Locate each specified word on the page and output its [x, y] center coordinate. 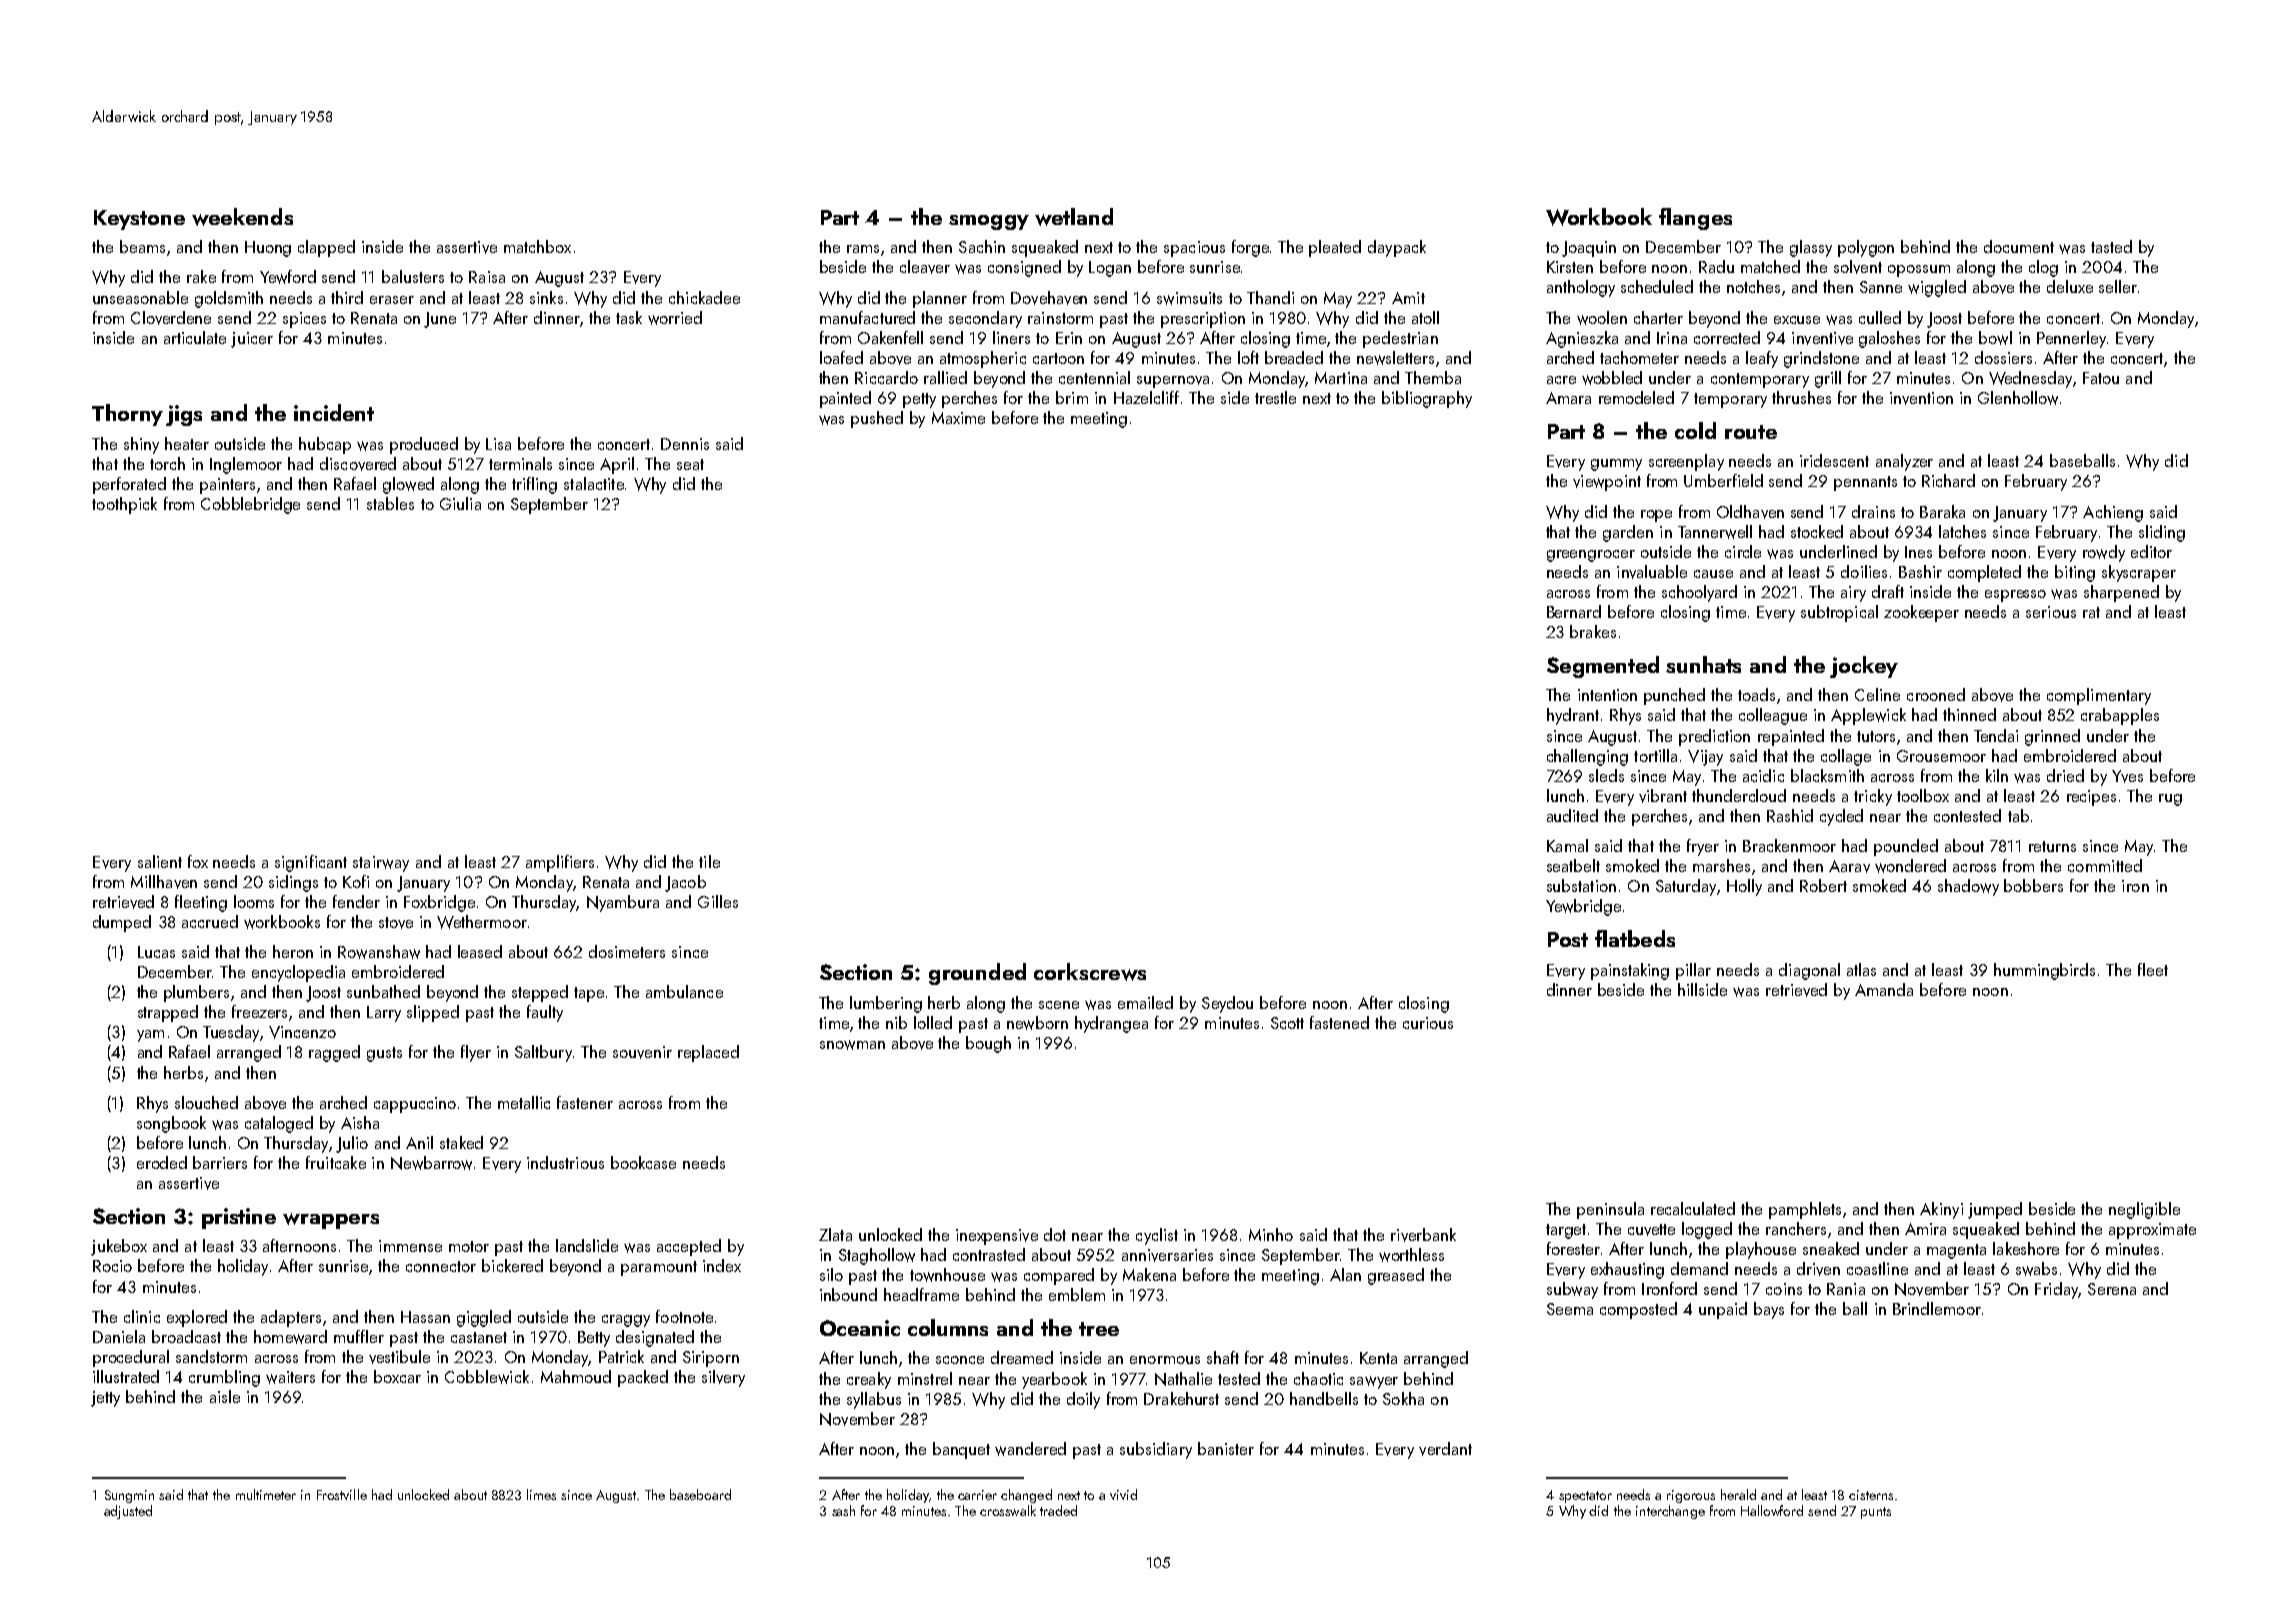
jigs [184, 415]
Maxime [958, 418]
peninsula [1610, 1210]
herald [1738, 1494]
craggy [626, 1321]
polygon [1866, 248]
